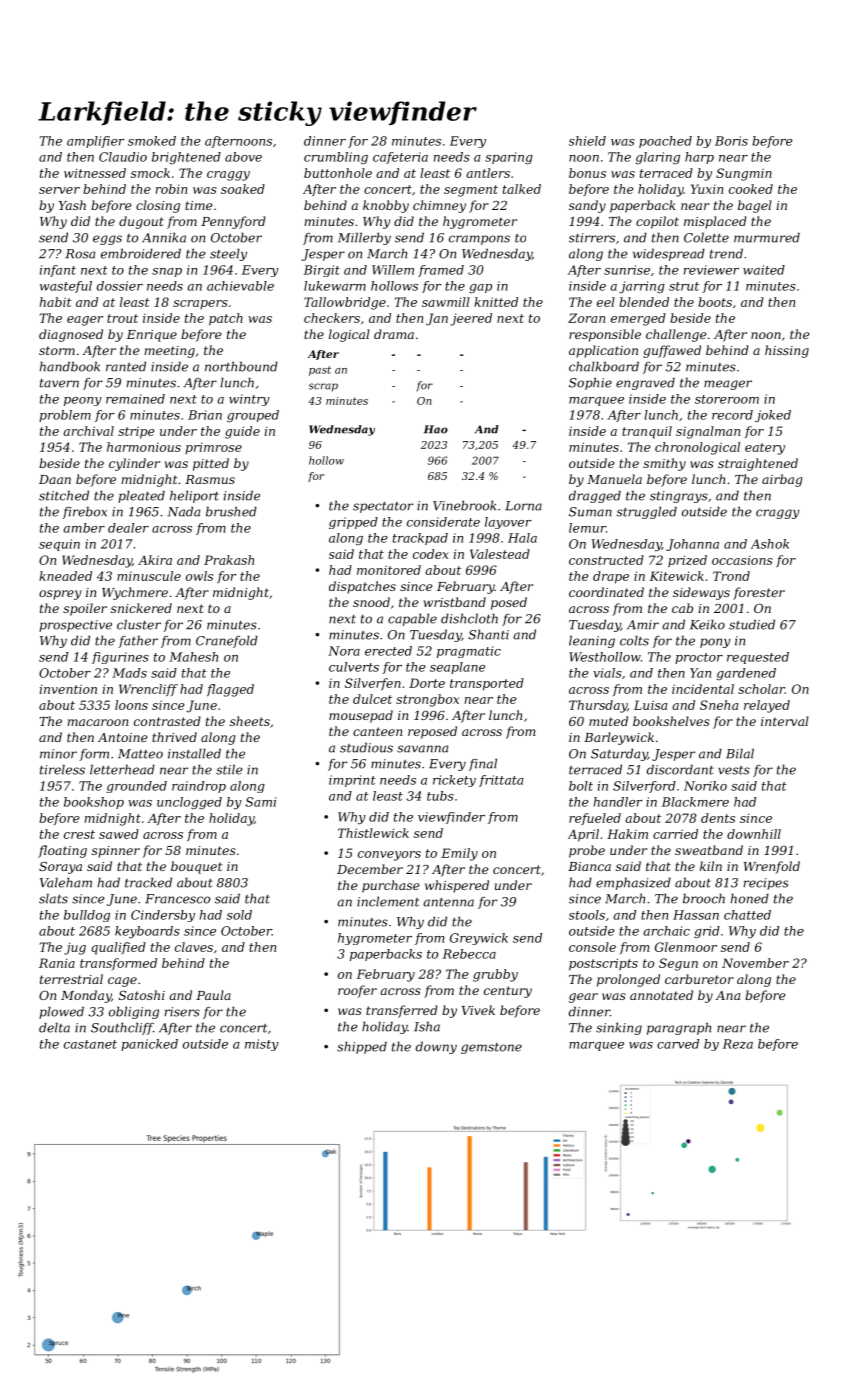 The image size is (849, 1400). Describe the element at coordinates (785, 721) in the screenshot. I see `interval` at that location.
